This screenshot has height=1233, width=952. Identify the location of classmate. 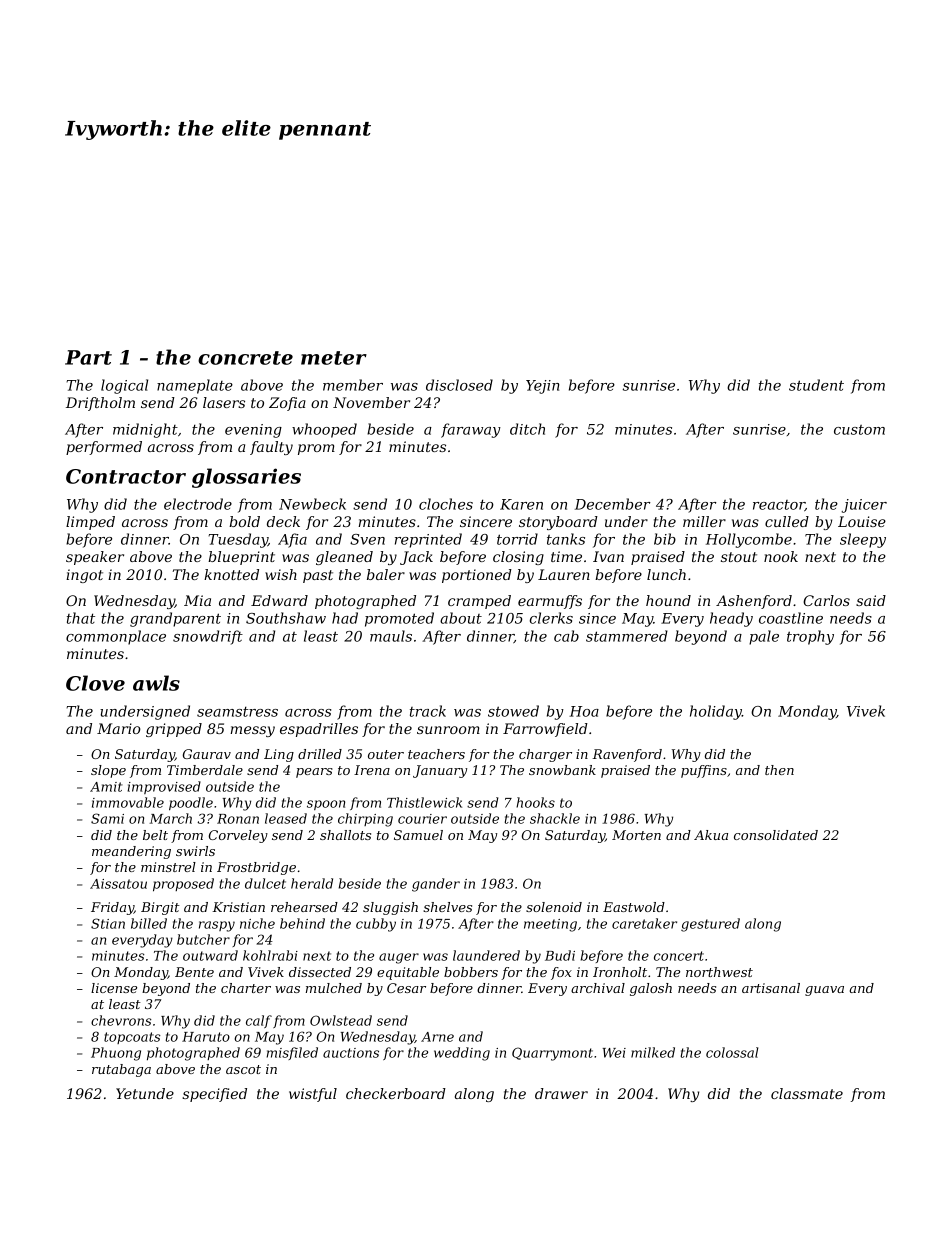
(807, 1093).
